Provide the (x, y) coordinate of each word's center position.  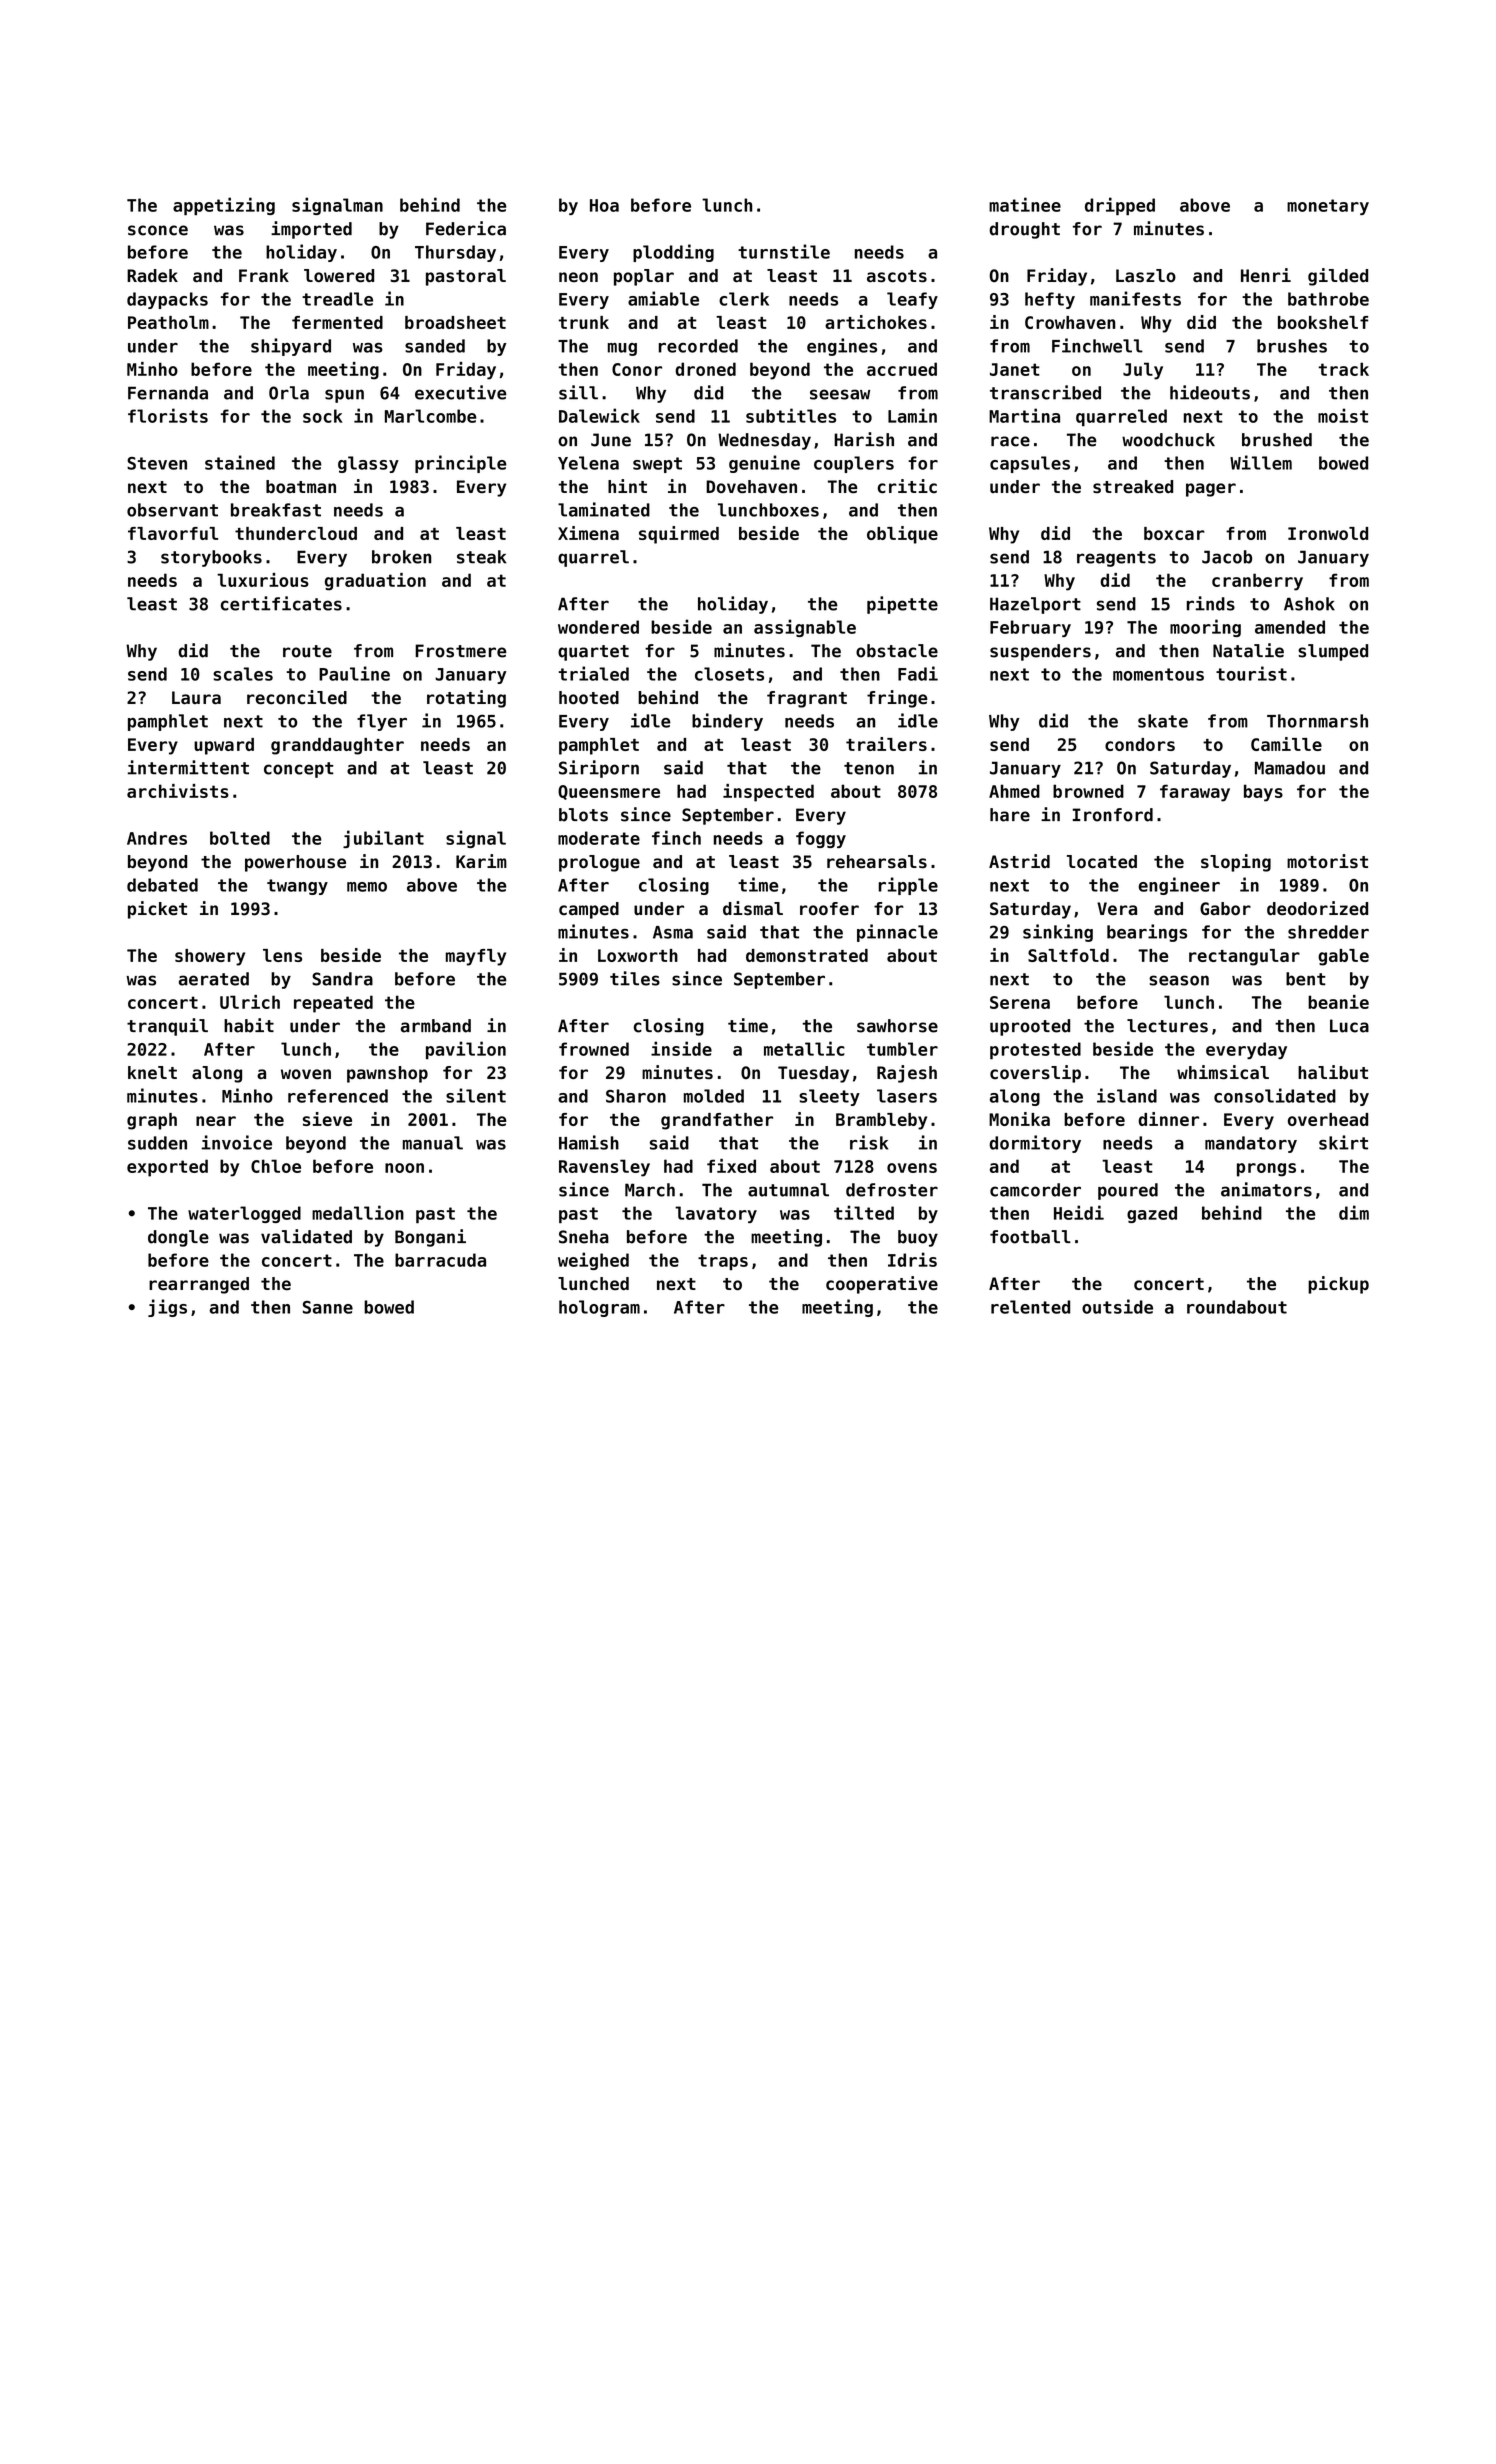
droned (705, 369)
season (1179, 980)
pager (1211, 490)
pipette (902, 605)
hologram (599, 1308)
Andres (157, 838)
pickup (1338, 1285)
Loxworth (638, 955)
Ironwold (1328, 533)
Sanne (328, 1307)
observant (172, 510)
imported (311, 230)
